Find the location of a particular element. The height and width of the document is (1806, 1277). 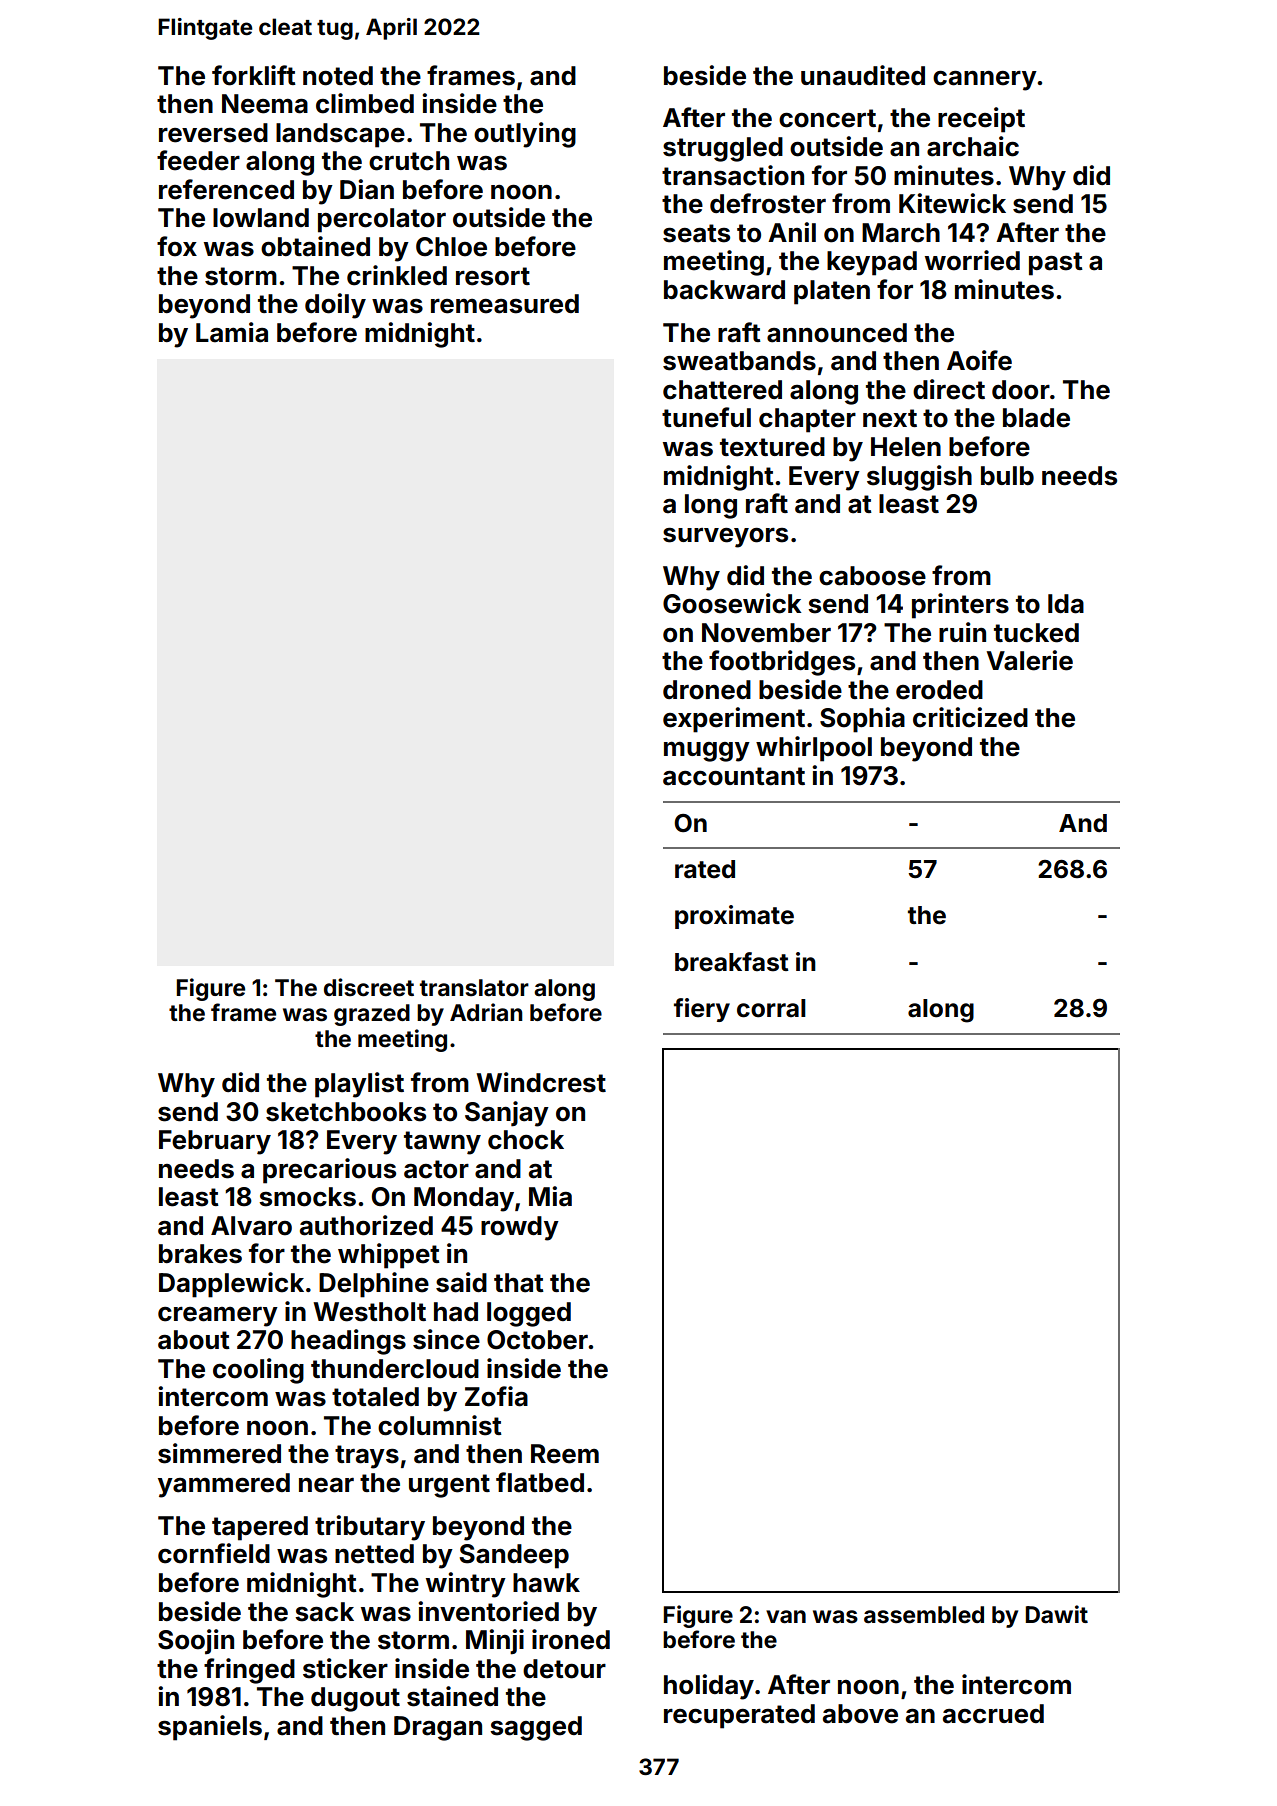

rowdy is located at coordinates (520, 1228).
